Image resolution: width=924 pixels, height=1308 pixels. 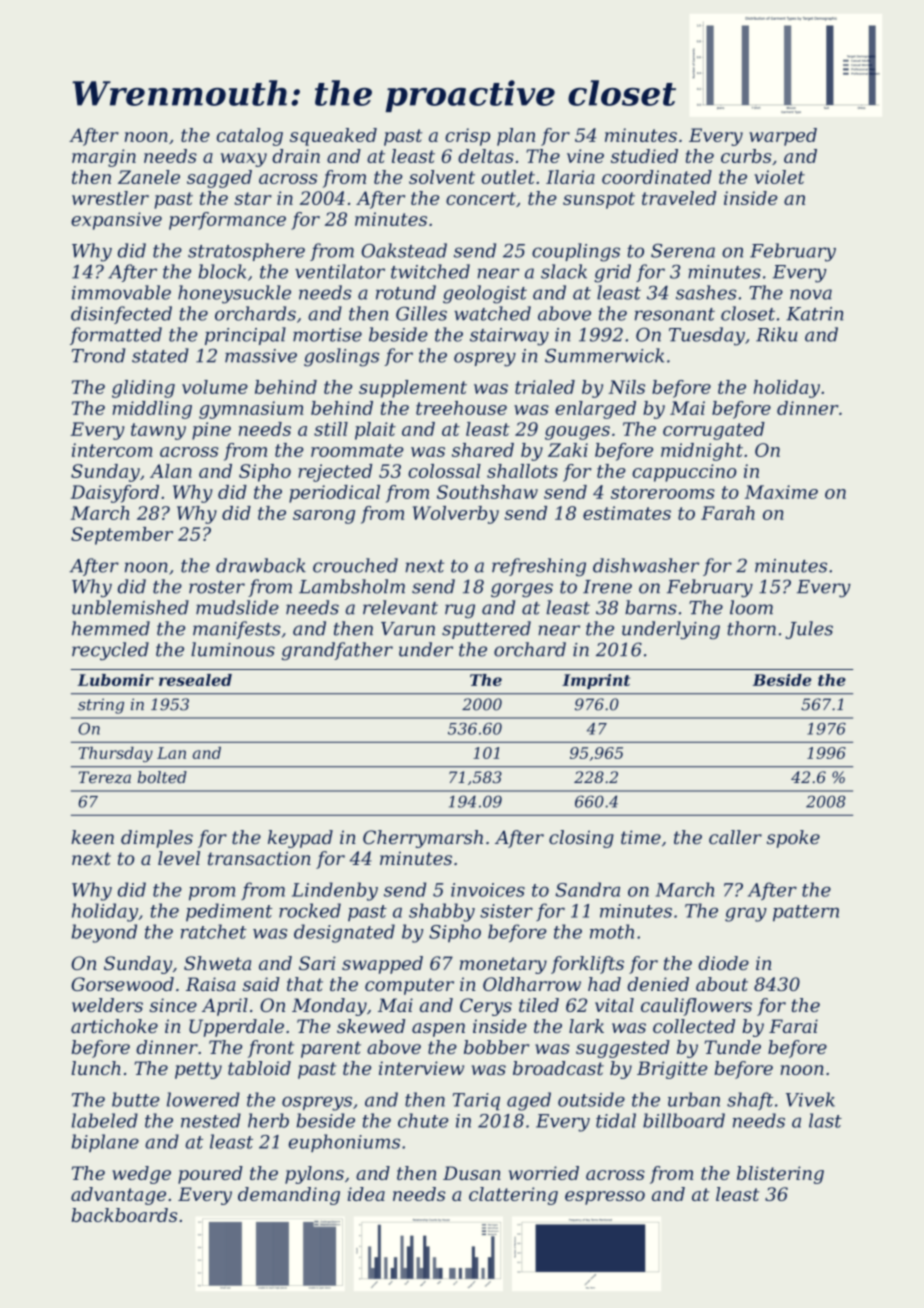 What do you see at coordinates (98, 355) in the page?
I see `Trond` at bounding box center [98, 355].
